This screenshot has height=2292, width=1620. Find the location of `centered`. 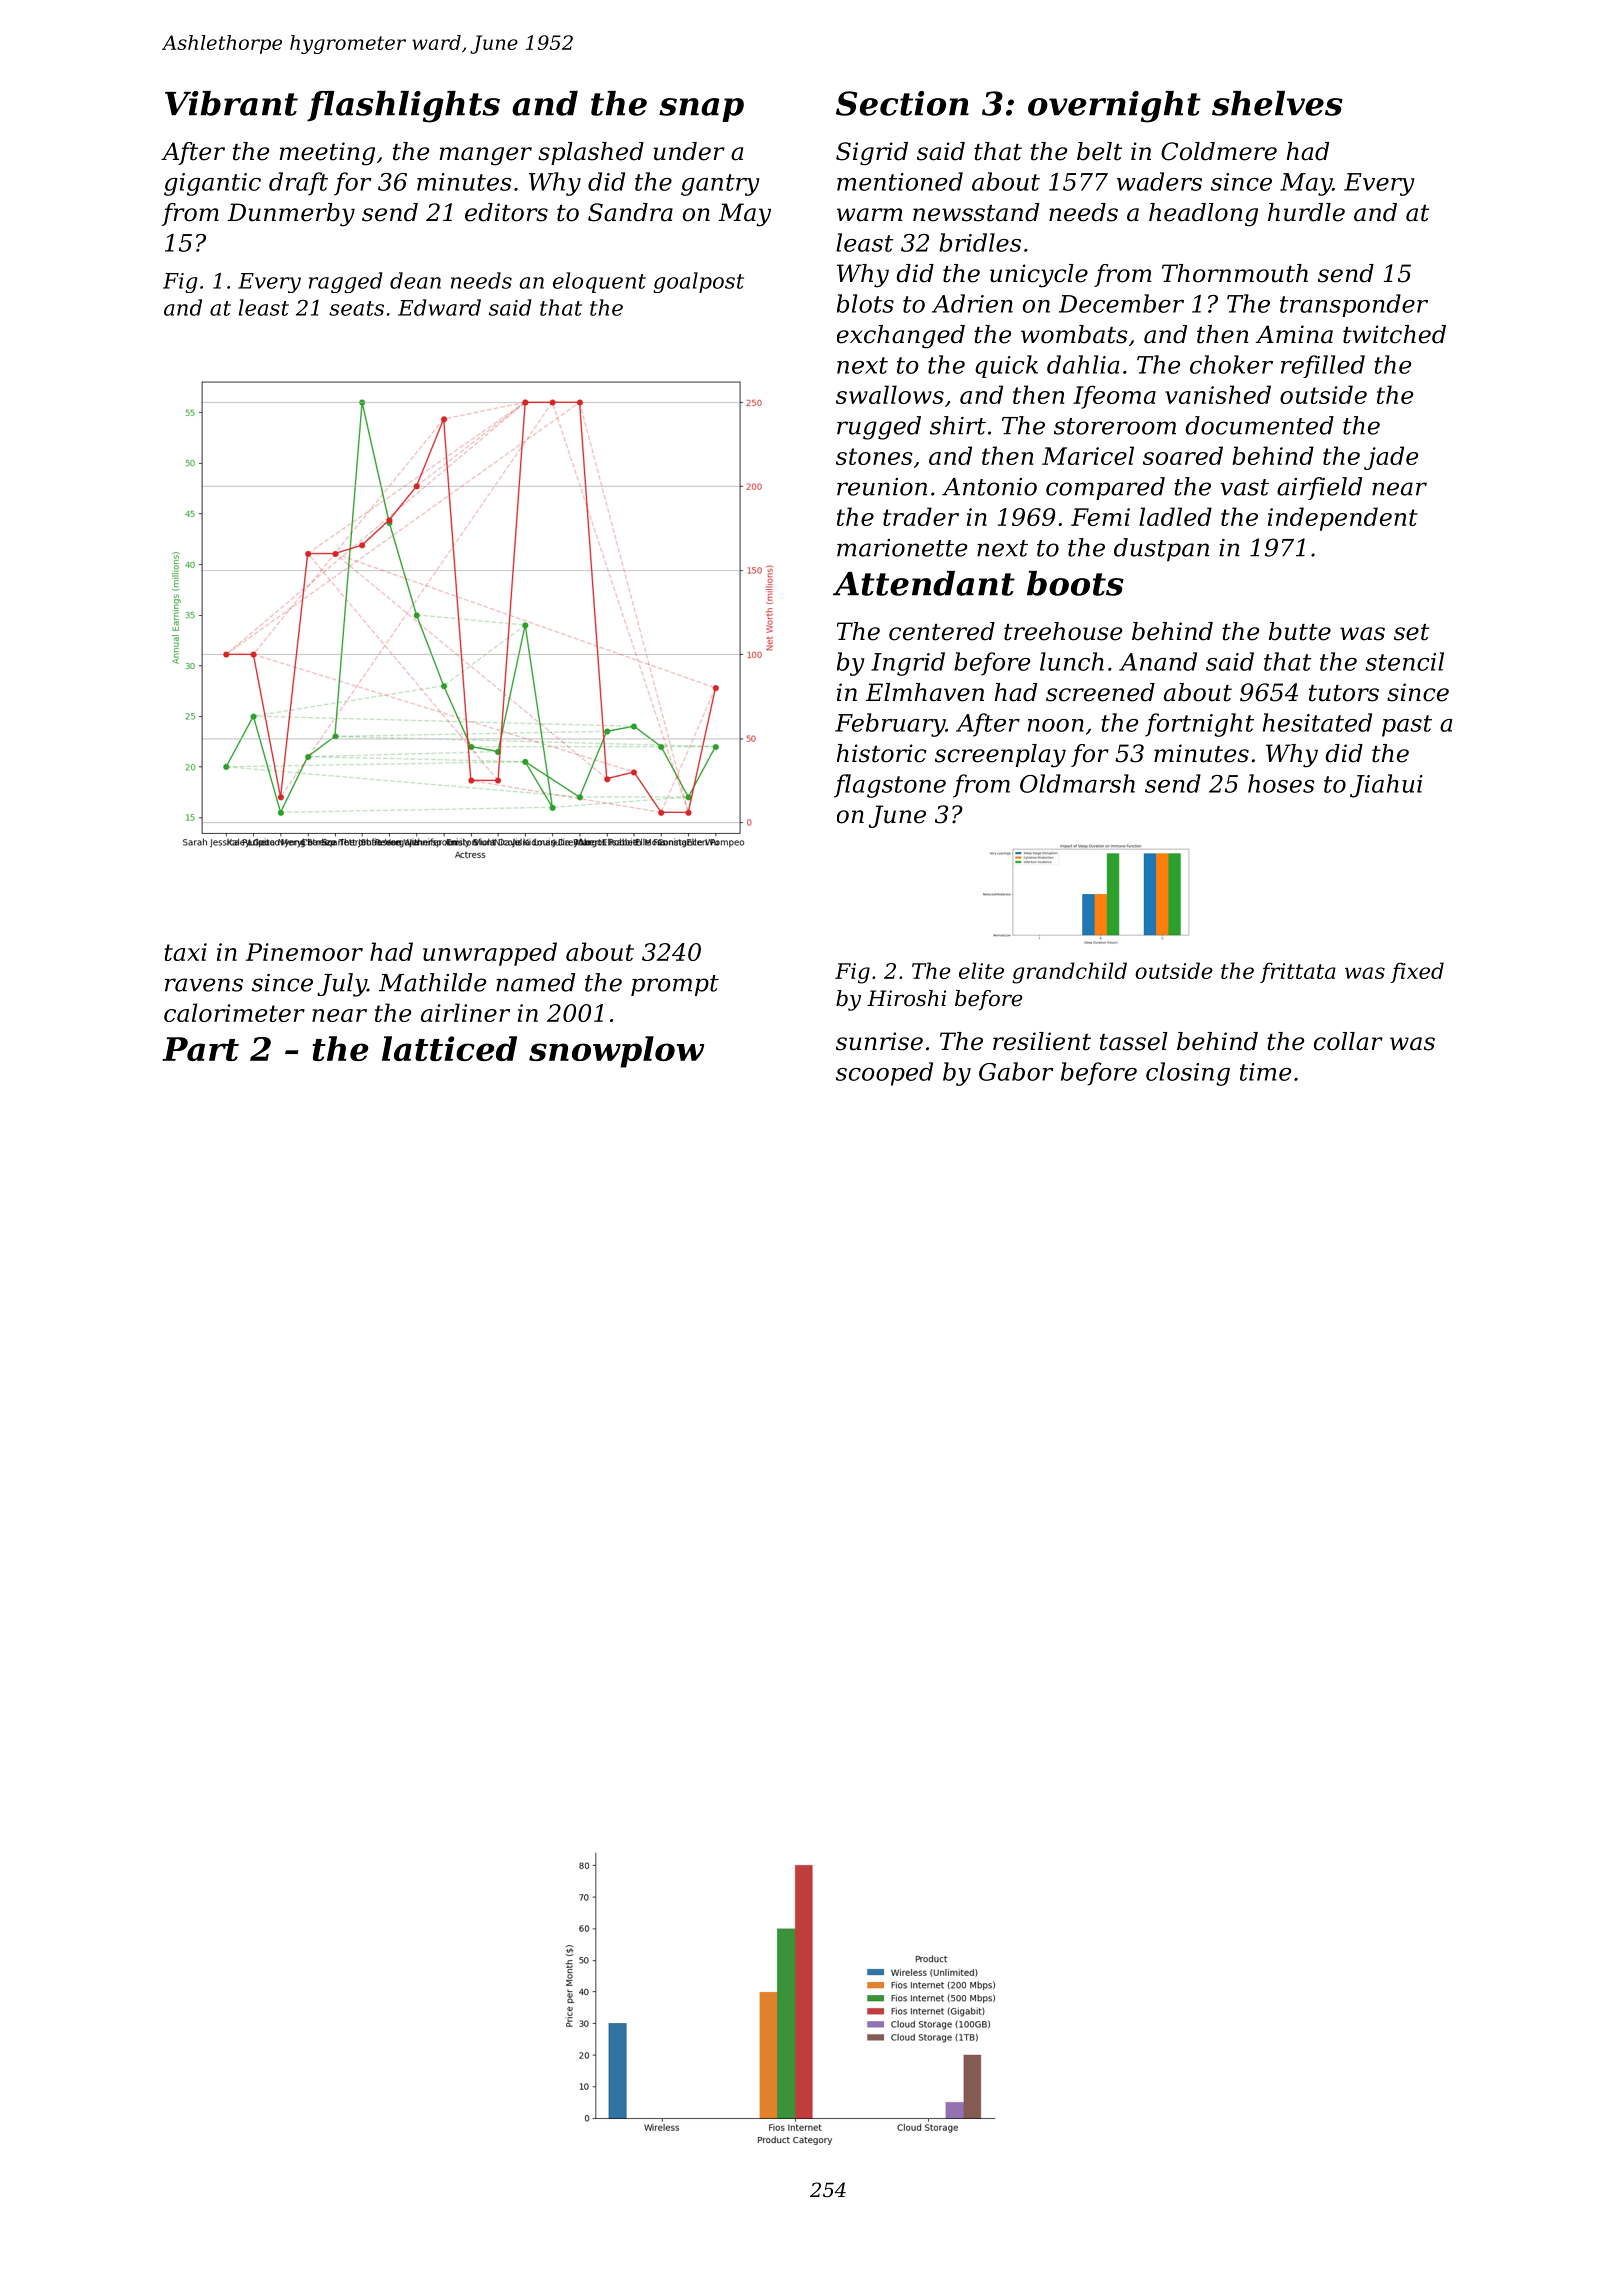

centered is located at coordinates (942, 631).
